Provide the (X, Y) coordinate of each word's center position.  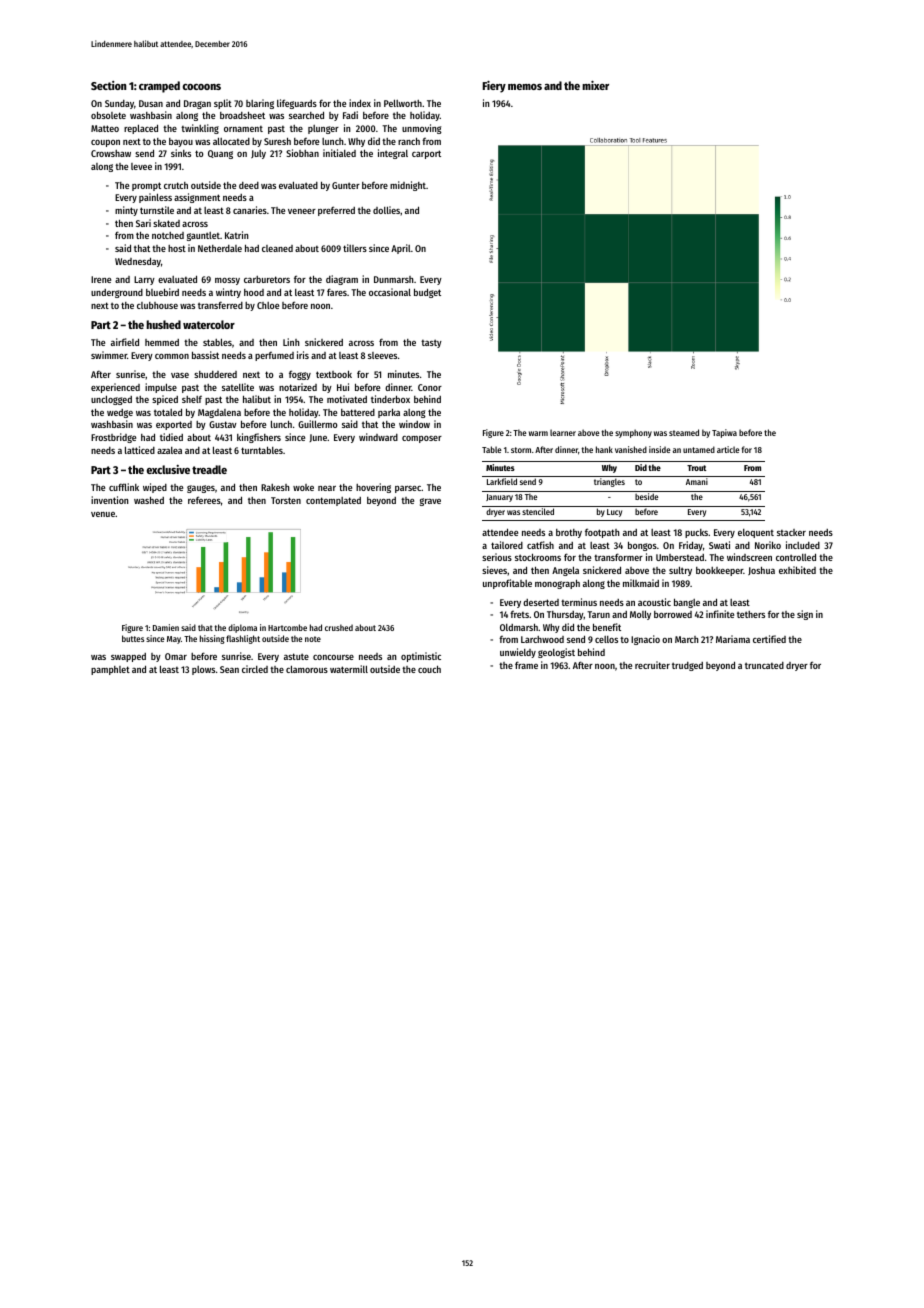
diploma (242, 628)
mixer (595, 85)
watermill (349, 669)
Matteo (105, 128)
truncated (764, 665)
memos (525, 87)
